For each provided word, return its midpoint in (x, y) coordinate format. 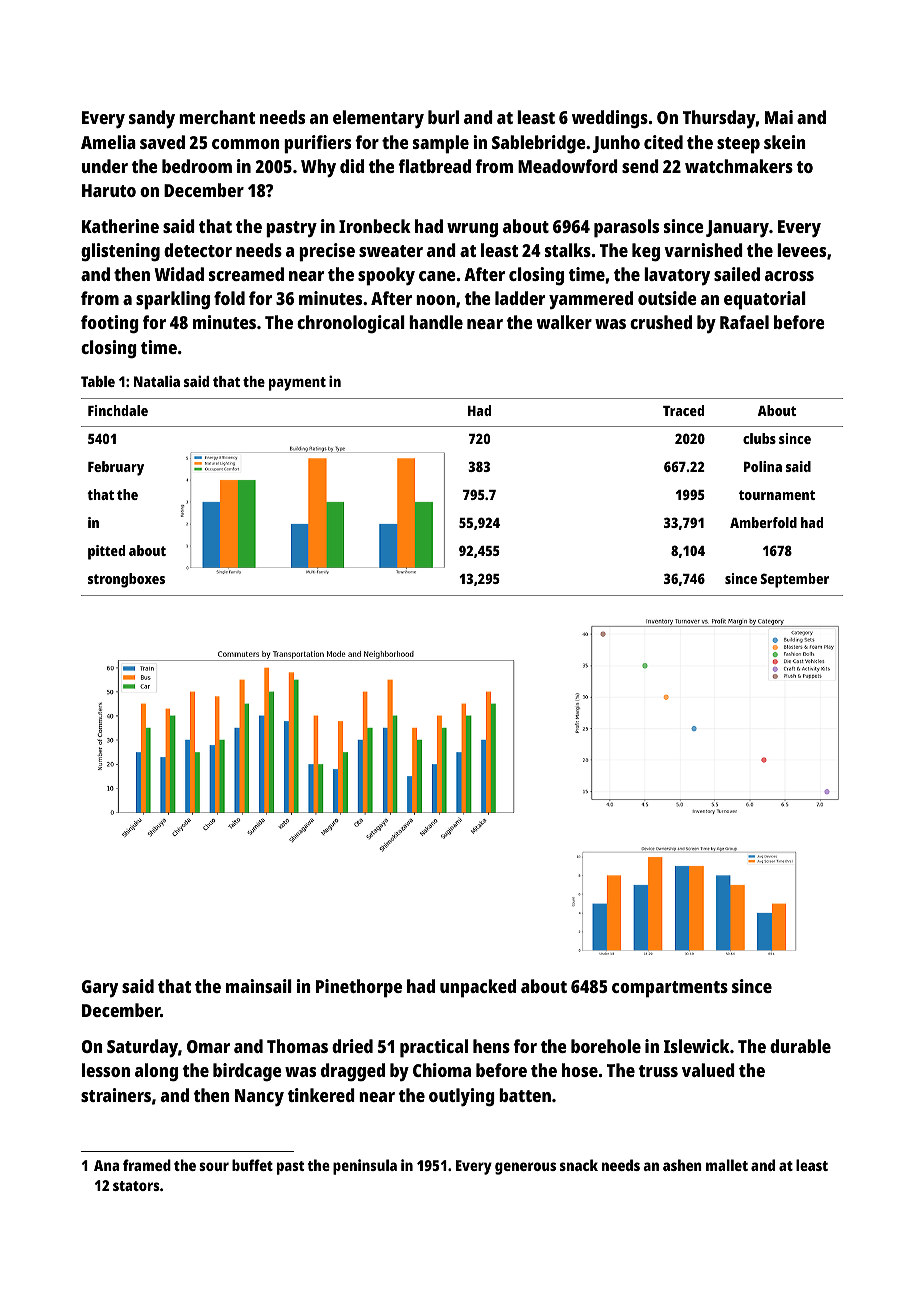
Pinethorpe (359, 988)
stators (136, 1186)
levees (801, 250)
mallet (727, 1165)
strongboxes (126, 580)
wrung (472, 230)
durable (800, 1046)
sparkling (173, 300)
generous (525, 1168)
